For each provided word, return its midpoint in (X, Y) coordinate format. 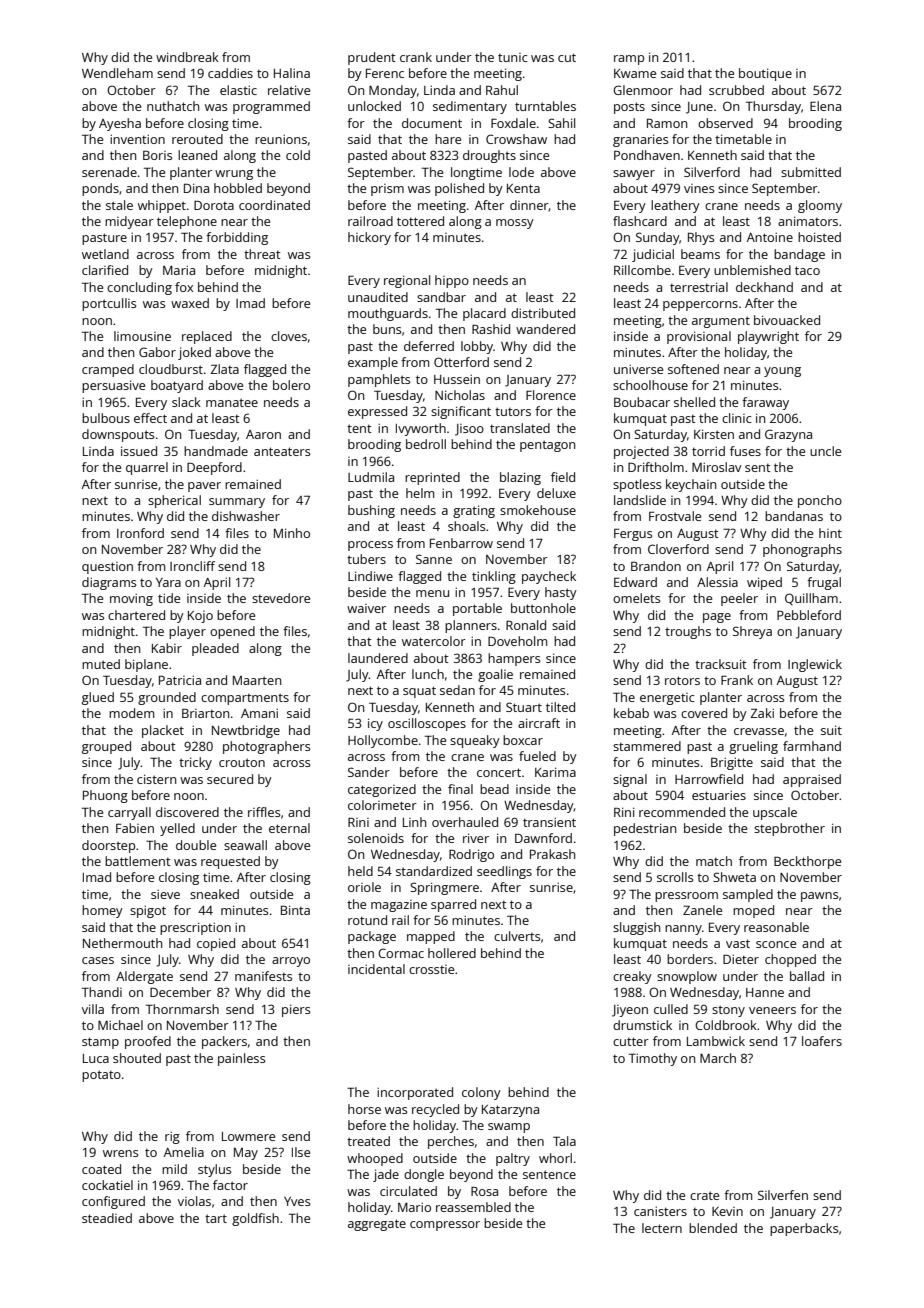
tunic (513, 57)
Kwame (635, 73)
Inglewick (815, 665)
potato (101, 1076)
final (460, 789)
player (187, 632)
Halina (292, 73)
